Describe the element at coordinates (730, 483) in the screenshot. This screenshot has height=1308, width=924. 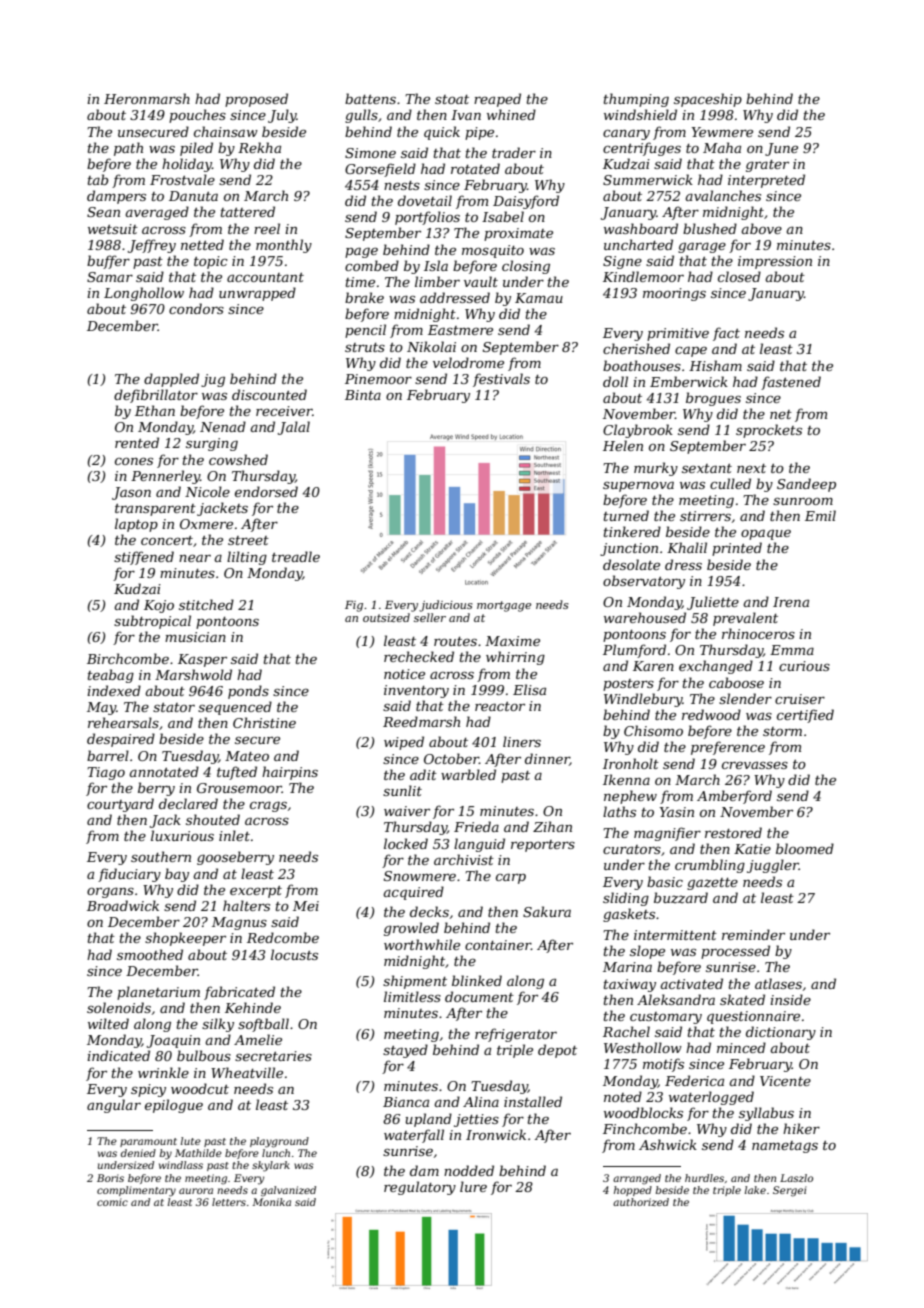
I see `culled` at that location.
